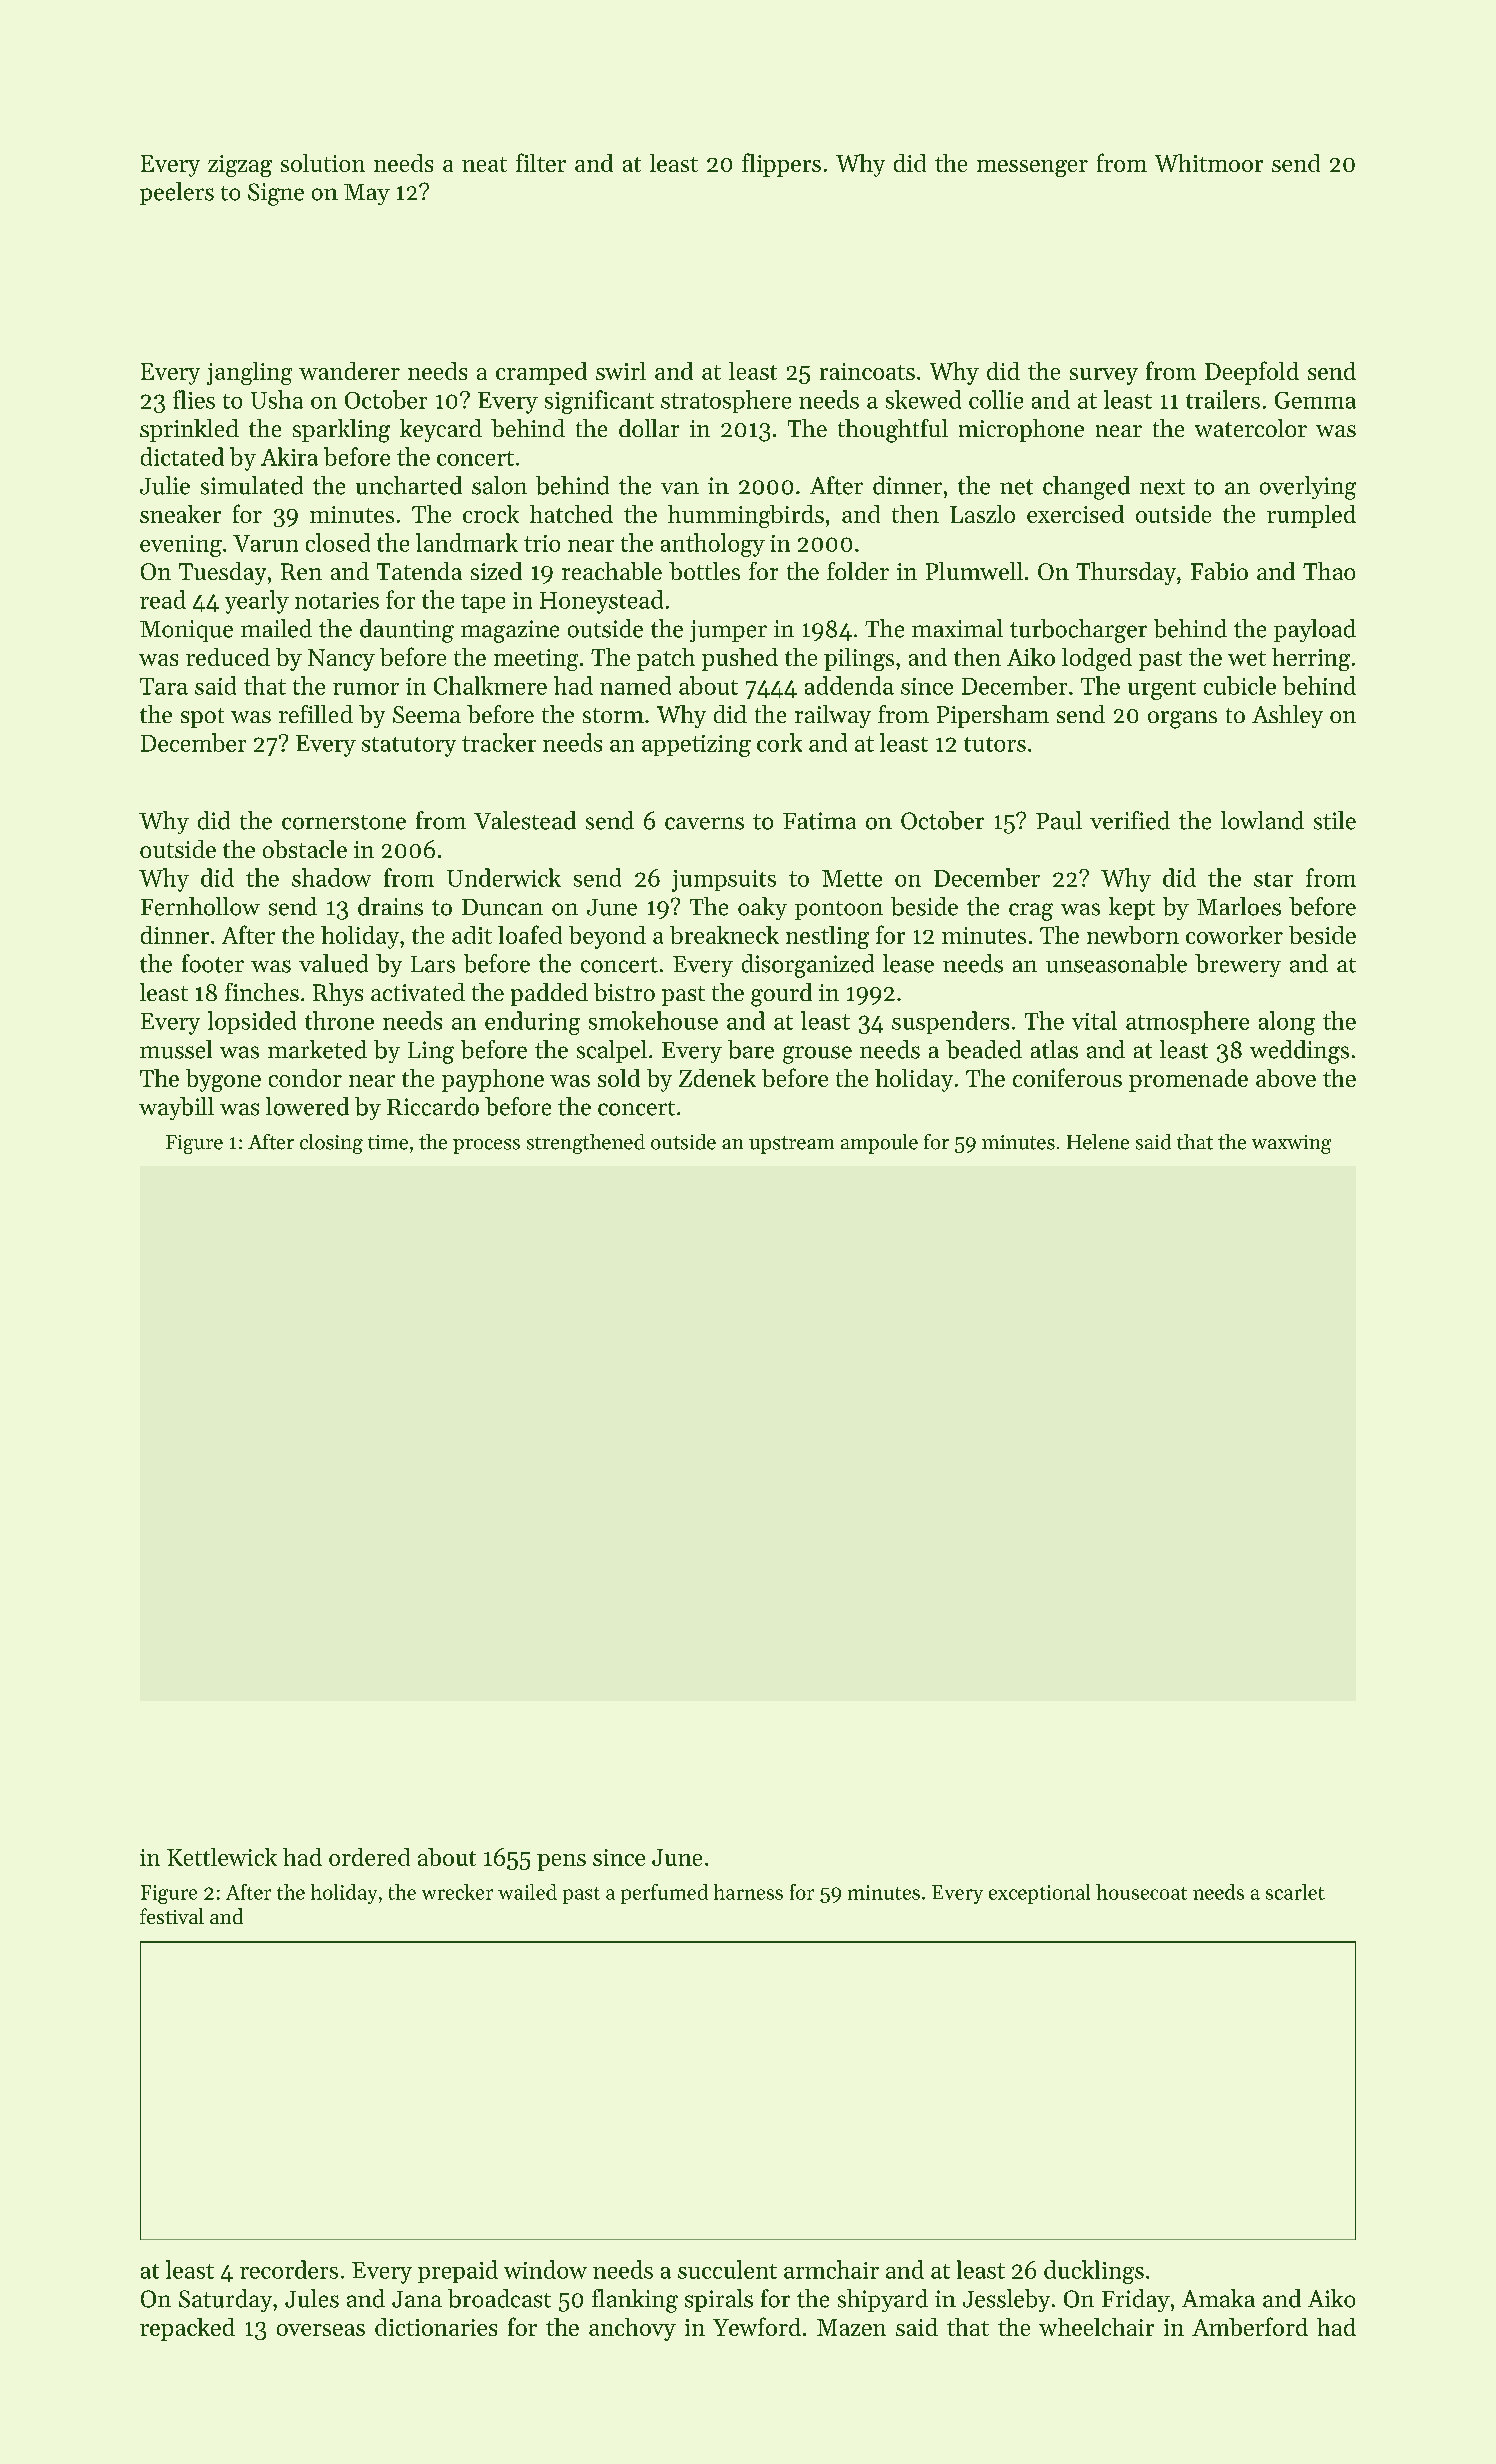 This image has width=1496, height=2464. What do you see at coordinates (1291, 1144) in the image?
I see `waxwing` at bounding box center [1291, 1144].
